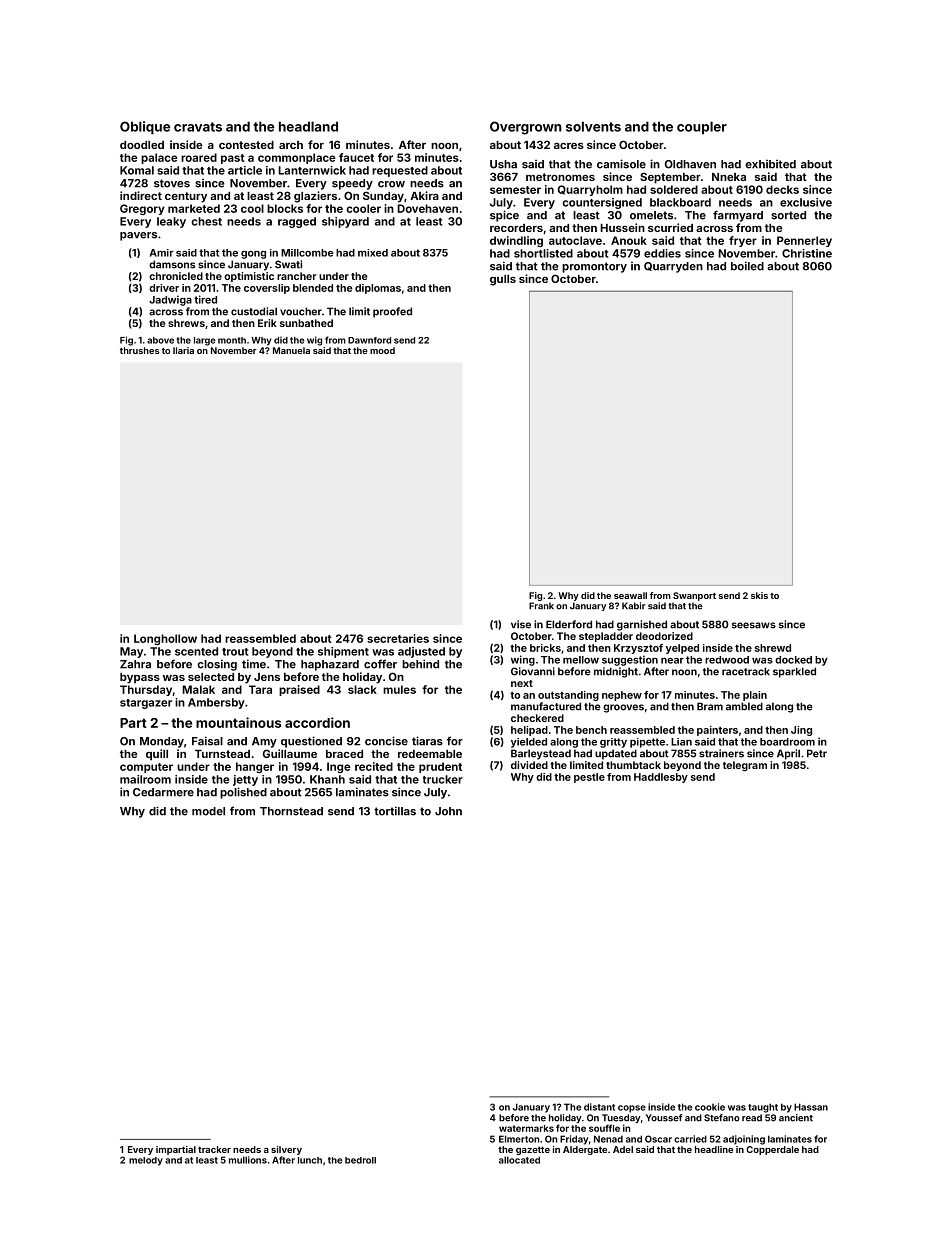 The width and height of the page is (952, 1233). Describe the element at coordinates (714, 1149) in the page. I see `headline` at that location.
